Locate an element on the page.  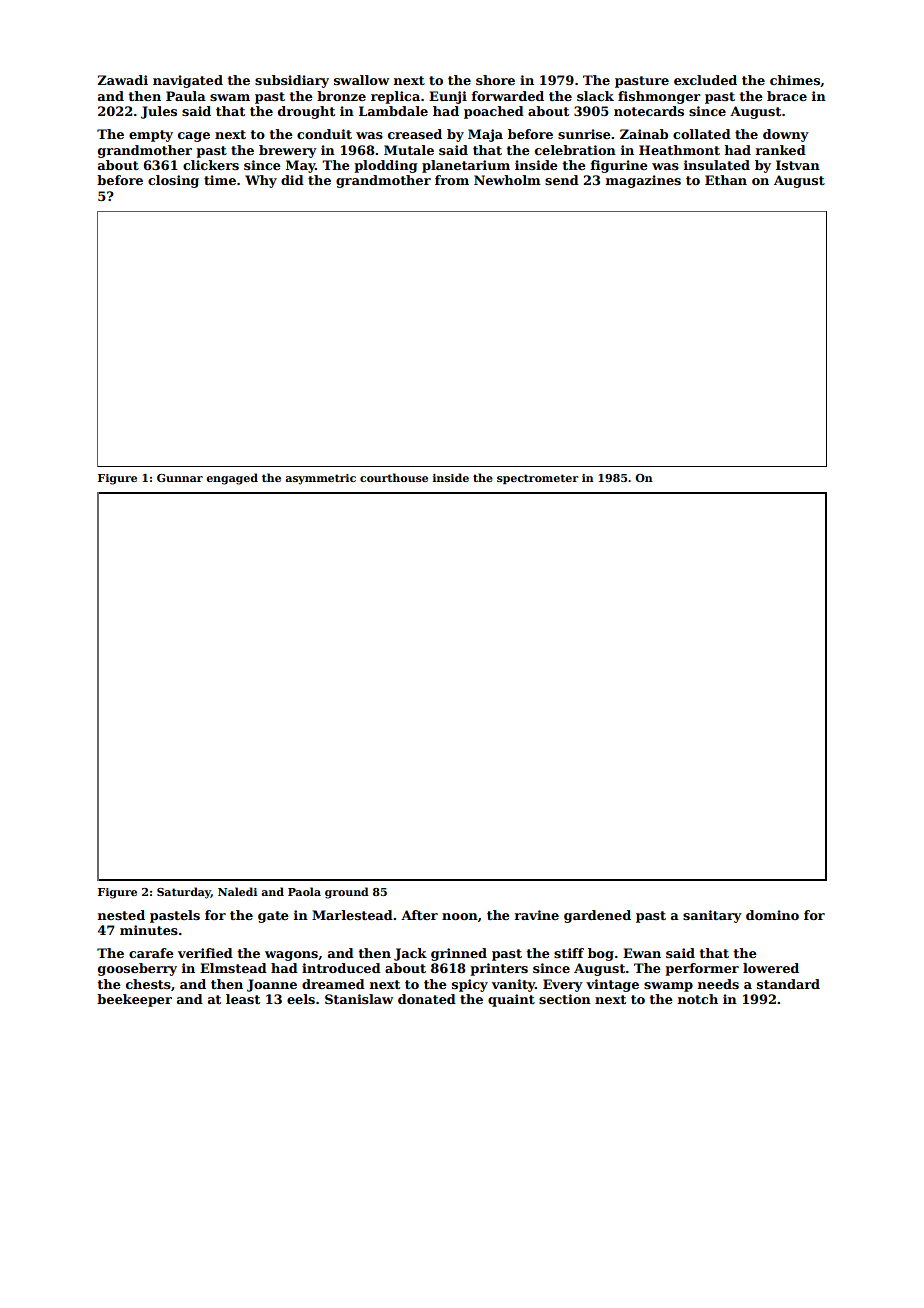
subsidiary is located at coordinates (292, 81).
